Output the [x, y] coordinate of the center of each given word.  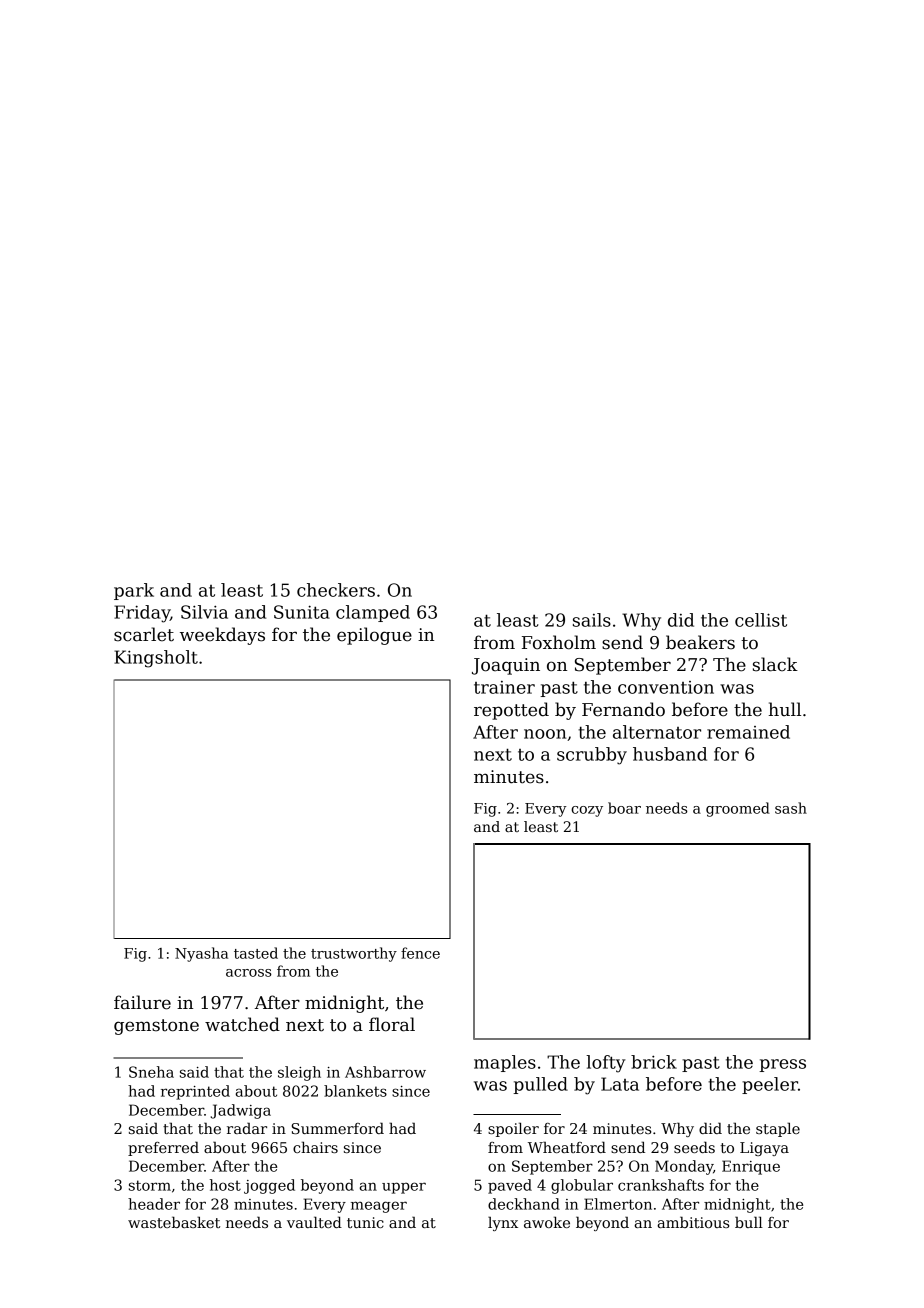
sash [791, 808]
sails [592, 620]
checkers [336, 590]
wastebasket [174, 1222]
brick [654, 1062]
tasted [256, 953]
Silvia [204, 612]
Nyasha [201, 954]
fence [420, 953]
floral [392, 1024]
